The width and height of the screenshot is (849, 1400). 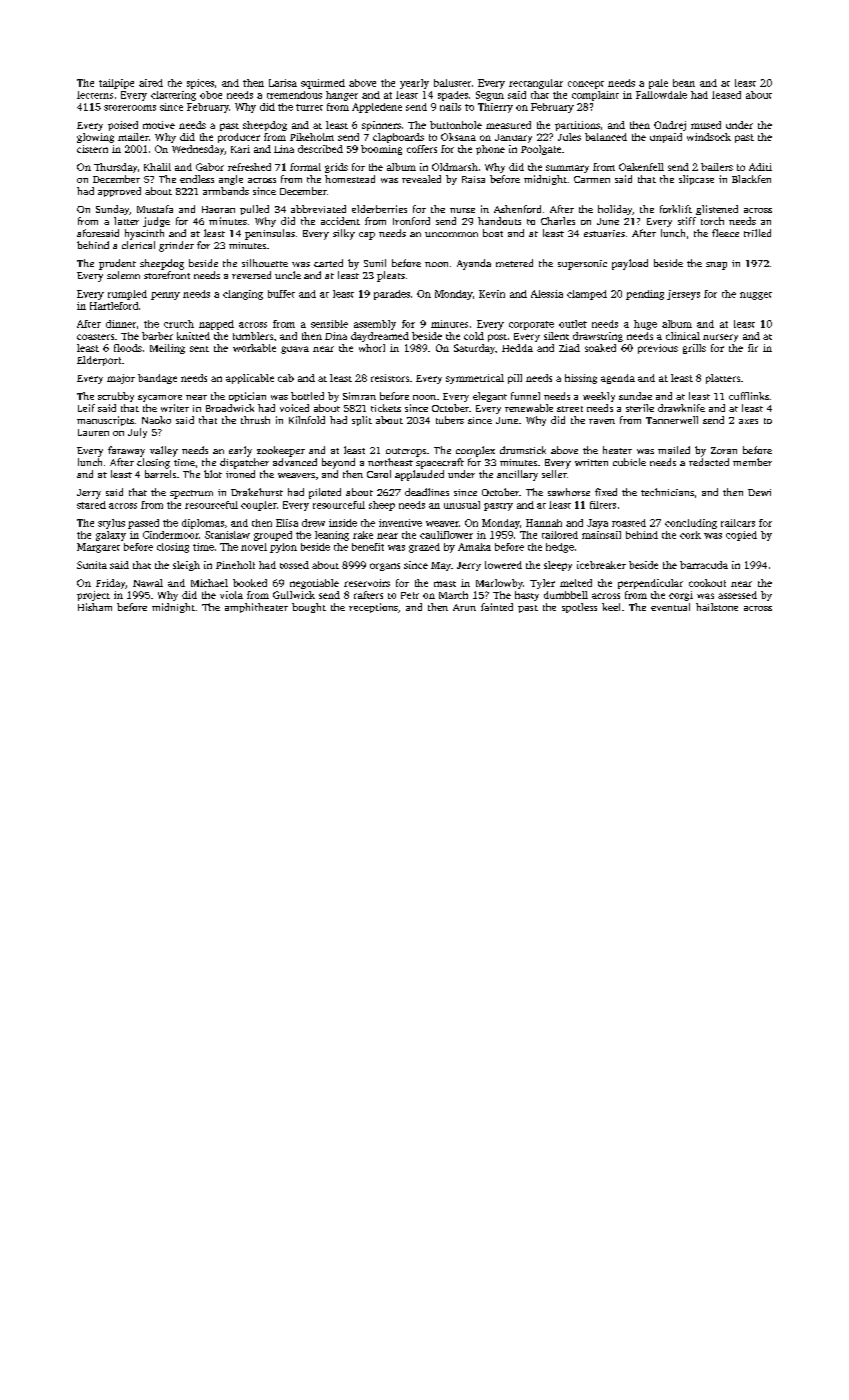 I want to click on Elderport, so click(x=99, y=361).
